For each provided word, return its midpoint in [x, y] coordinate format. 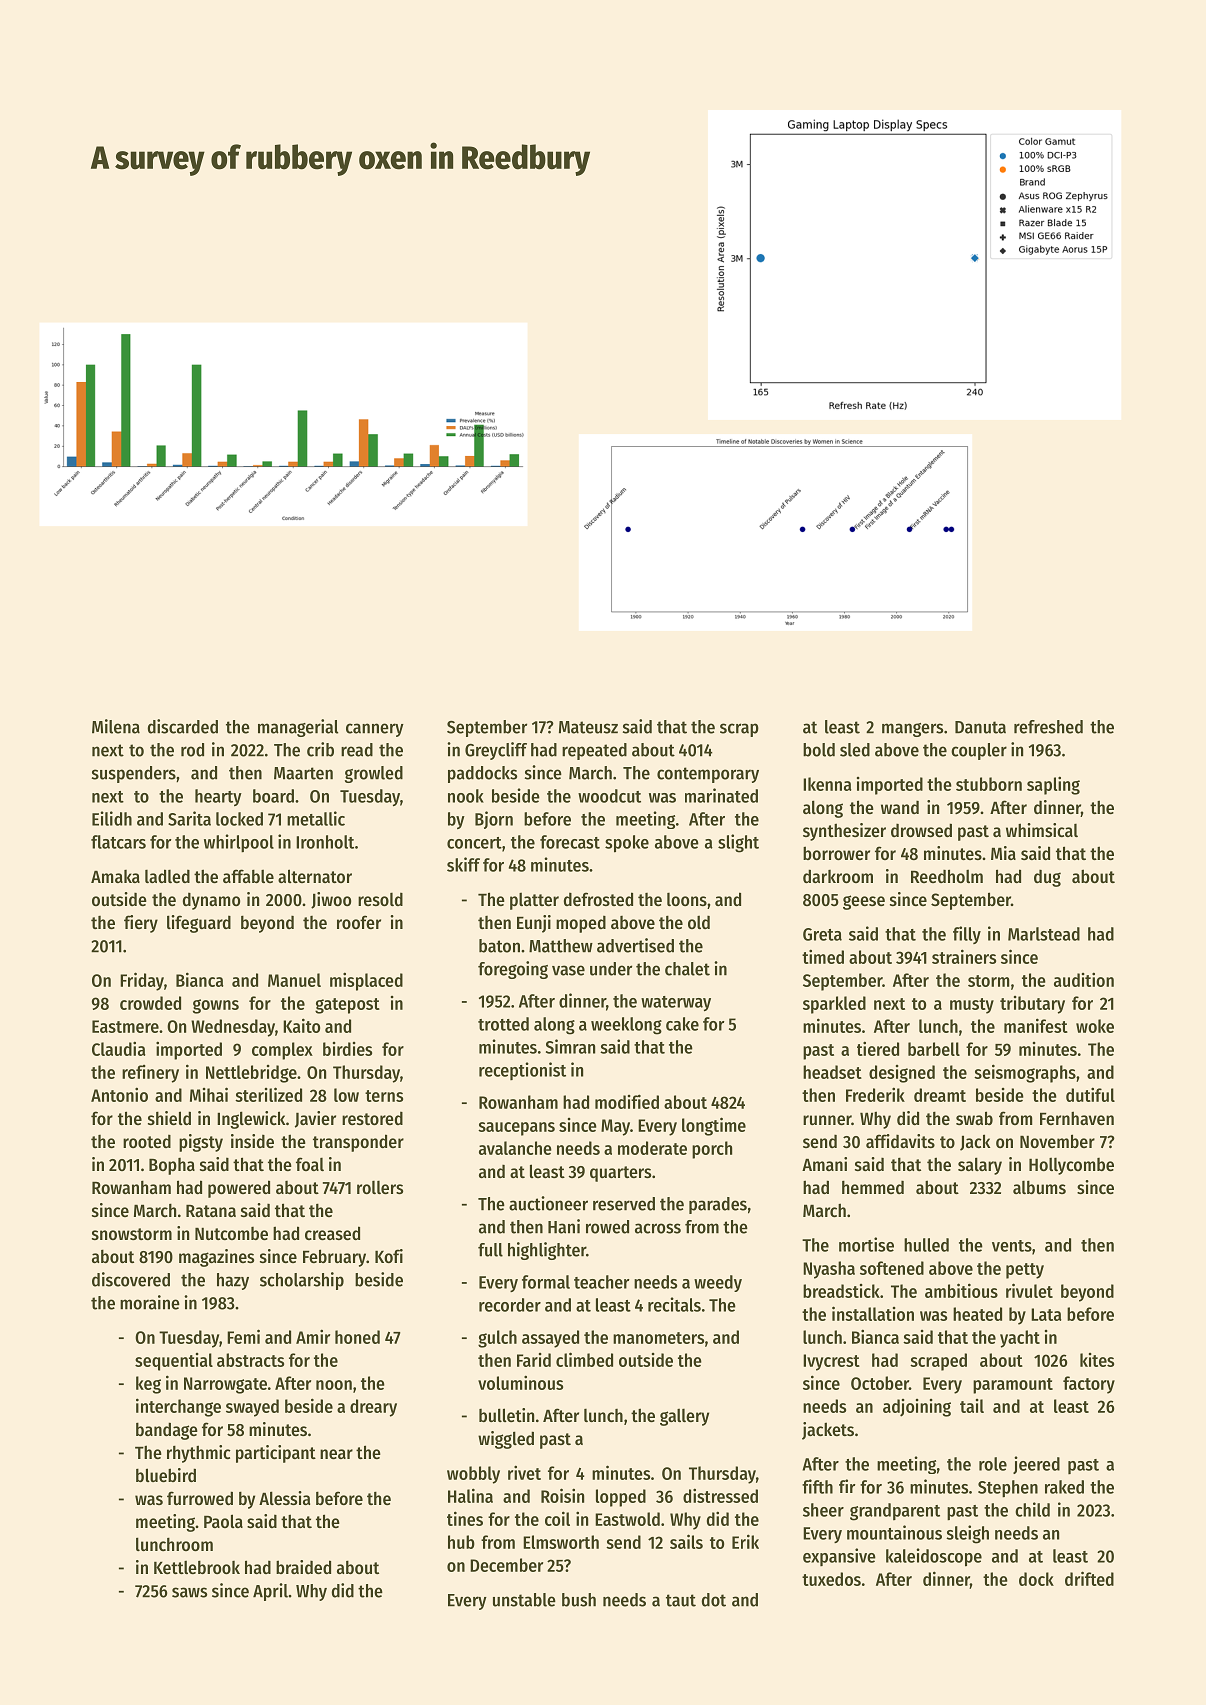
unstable [524, 1600]
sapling [1053, 785]
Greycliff [496, 751]
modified [627, 1101]
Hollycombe [1071, 1166]
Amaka [115, 876]
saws [189, 1592]
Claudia [118, 1048]
